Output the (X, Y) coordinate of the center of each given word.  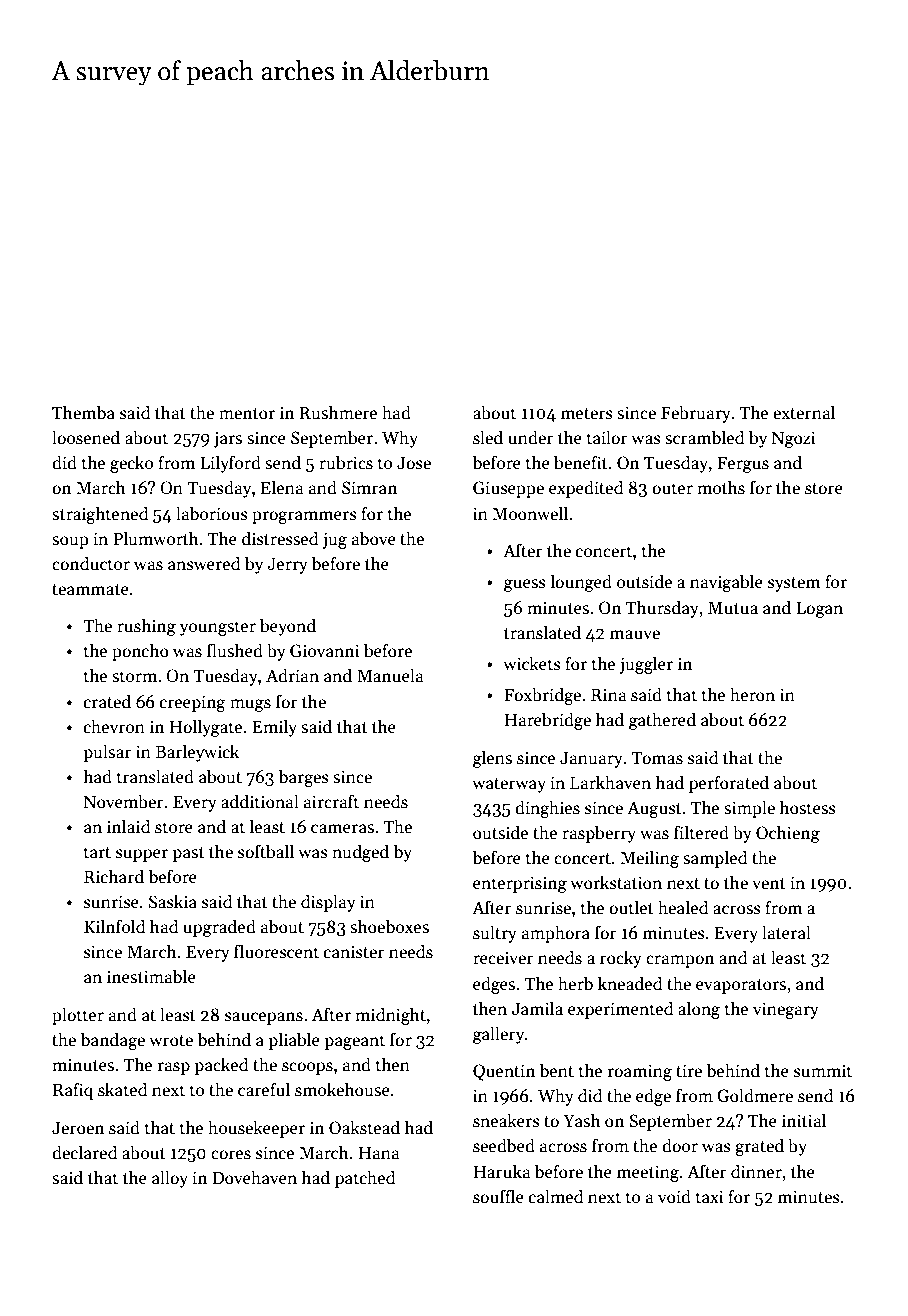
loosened (86, 437)
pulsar (107, 753)
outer (672, 489)
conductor (91, 563)
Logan (819, 609)
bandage (112, 1041)
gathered (662, 721)
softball (266, 851)
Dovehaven (254, 1177)
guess (525, 585)
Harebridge (547, 721)
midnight (390, 1016)
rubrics (346, 462)
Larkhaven (610, 782)
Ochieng (788, 834)
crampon (680, 961)
